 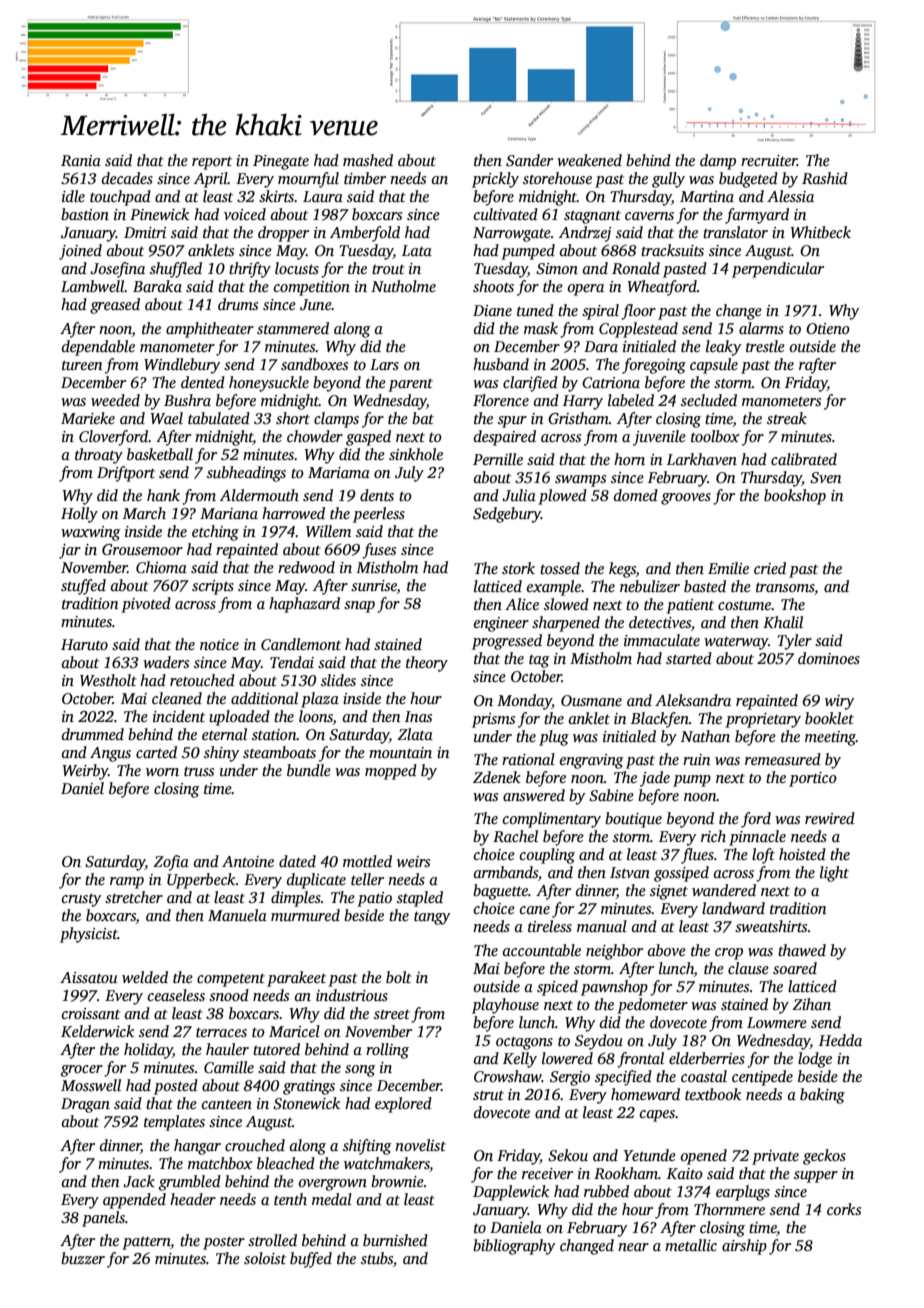 I want to click on thrifty, so click(x=250, y=270).
